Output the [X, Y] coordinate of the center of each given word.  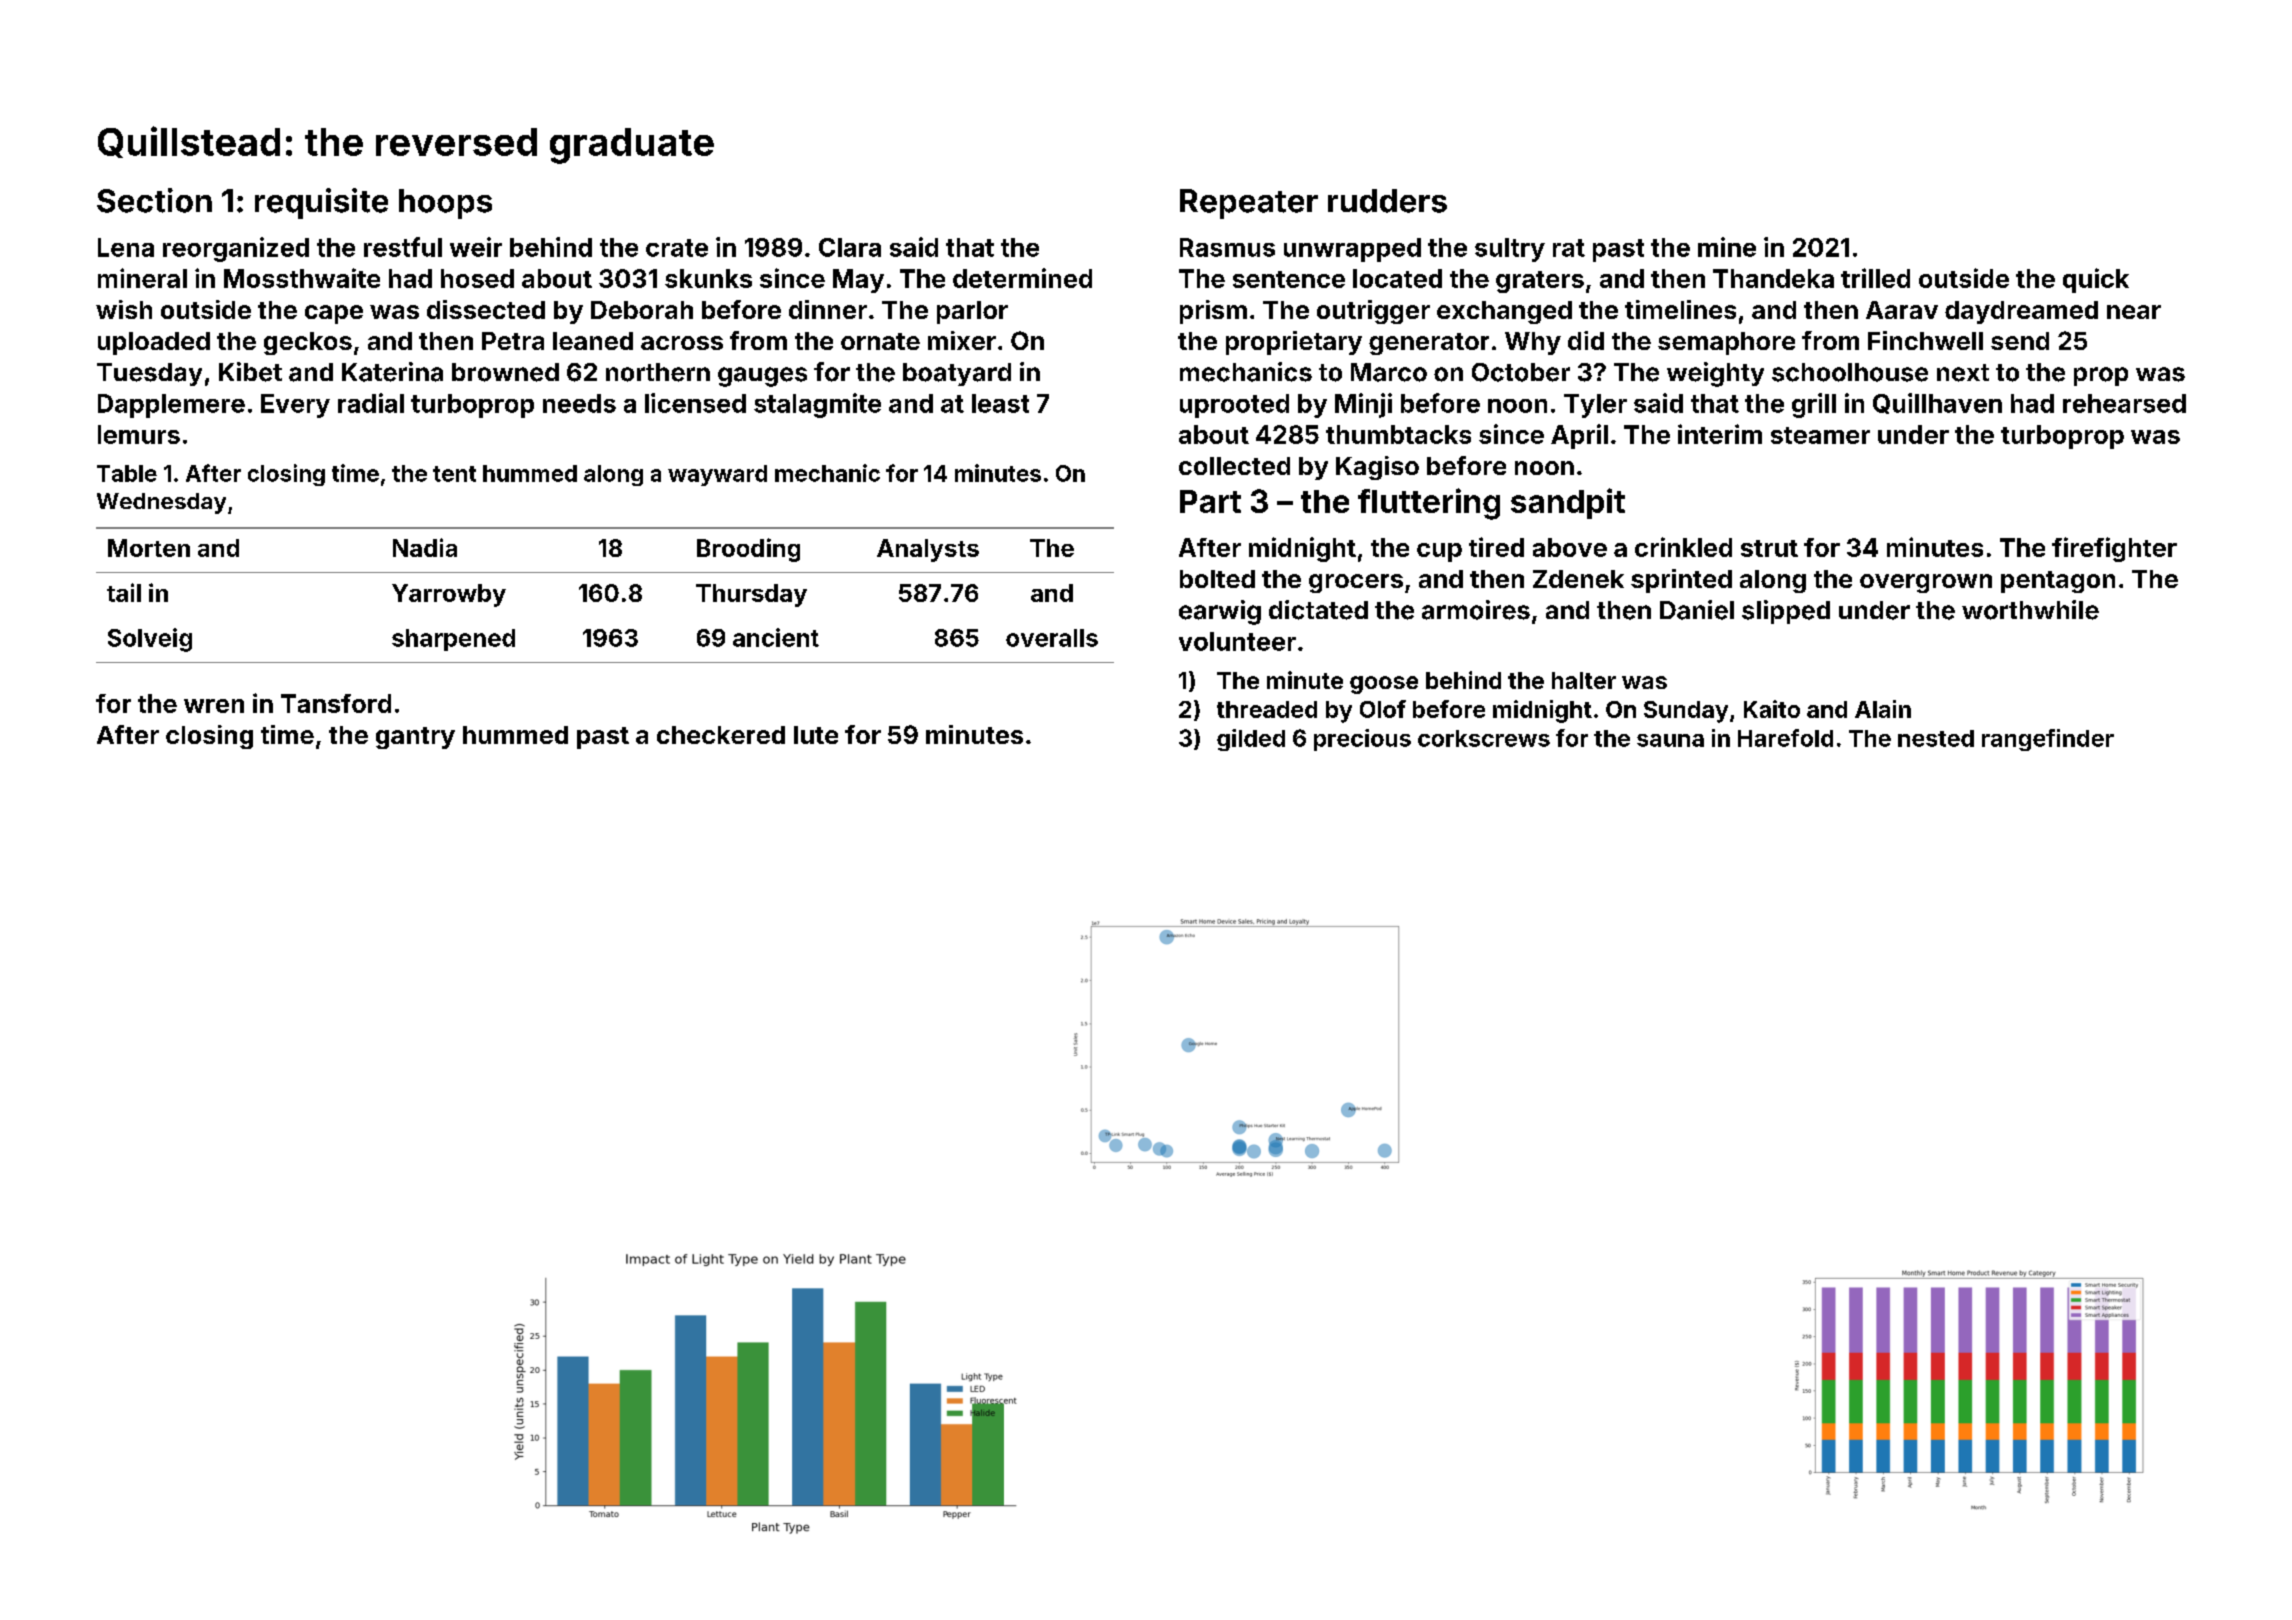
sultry [1510, 250]
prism [1213, 312]
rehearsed [2124, 403]
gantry [415, 738]
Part [1210, 501]
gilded [1251, 740]
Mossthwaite [302, 278]
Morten [149, 548]
